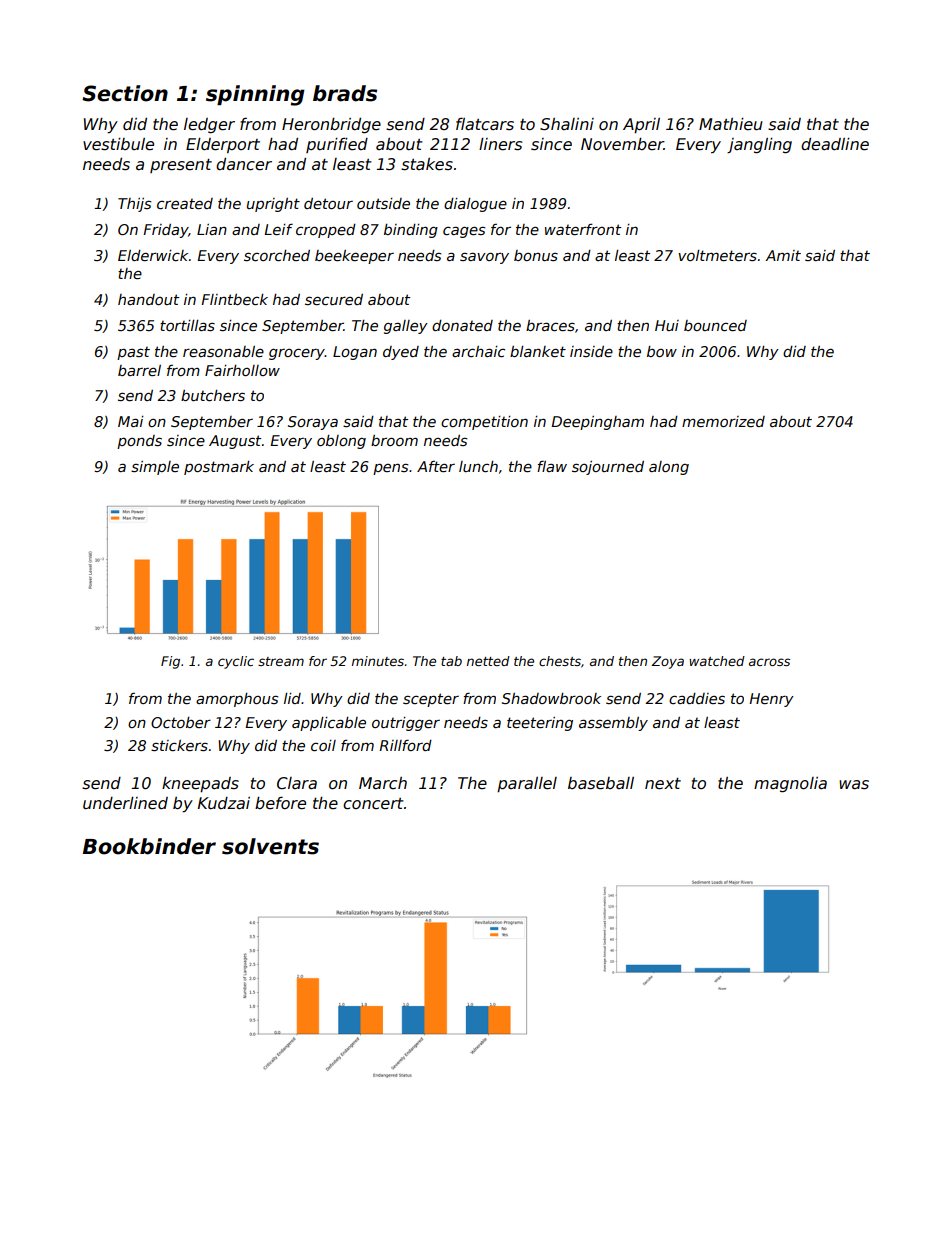  I want to click on teetering, so click(540, 724).
